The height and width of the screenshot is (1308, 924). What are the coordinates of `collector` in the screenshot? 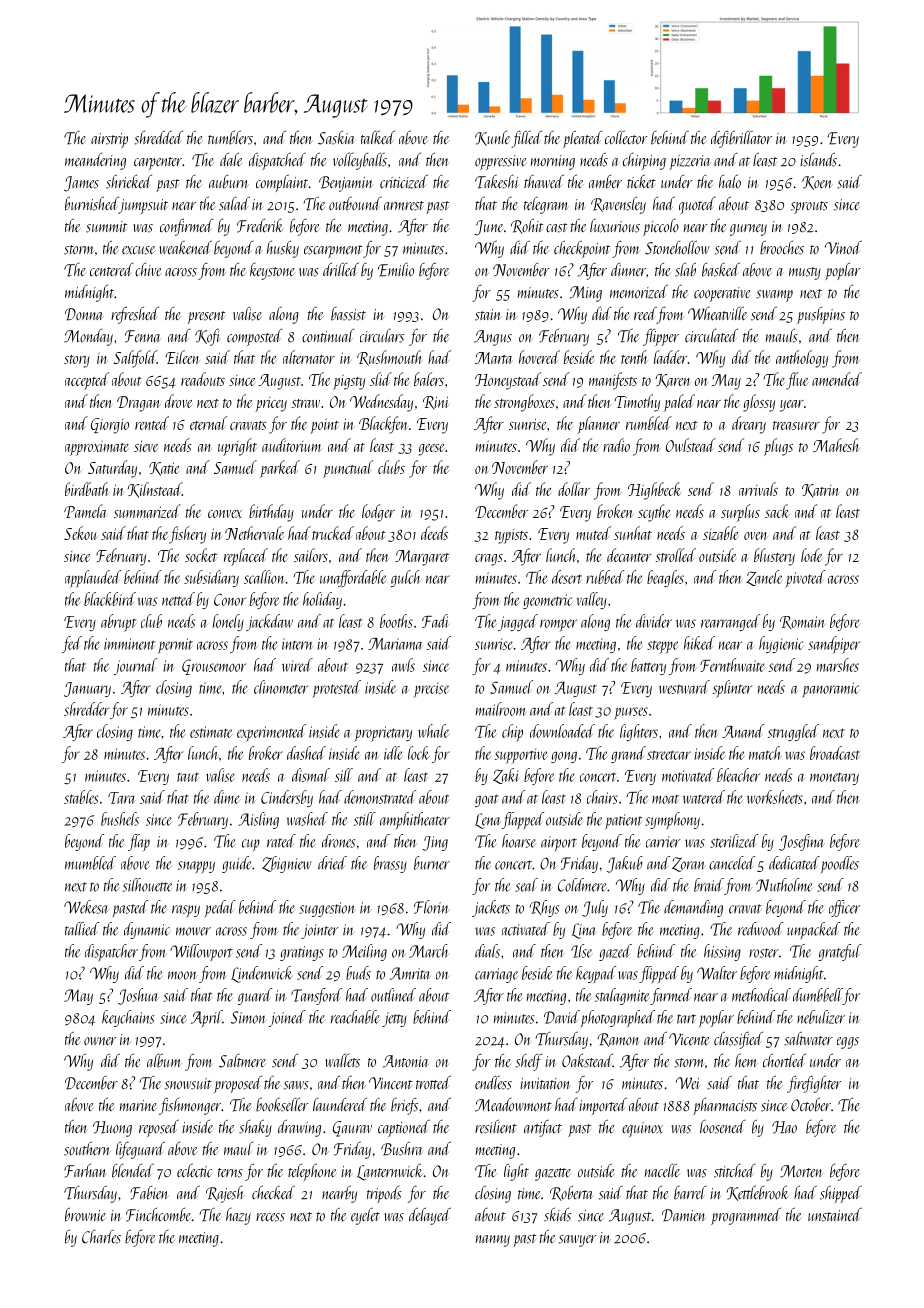 It's located at (626, 137).
